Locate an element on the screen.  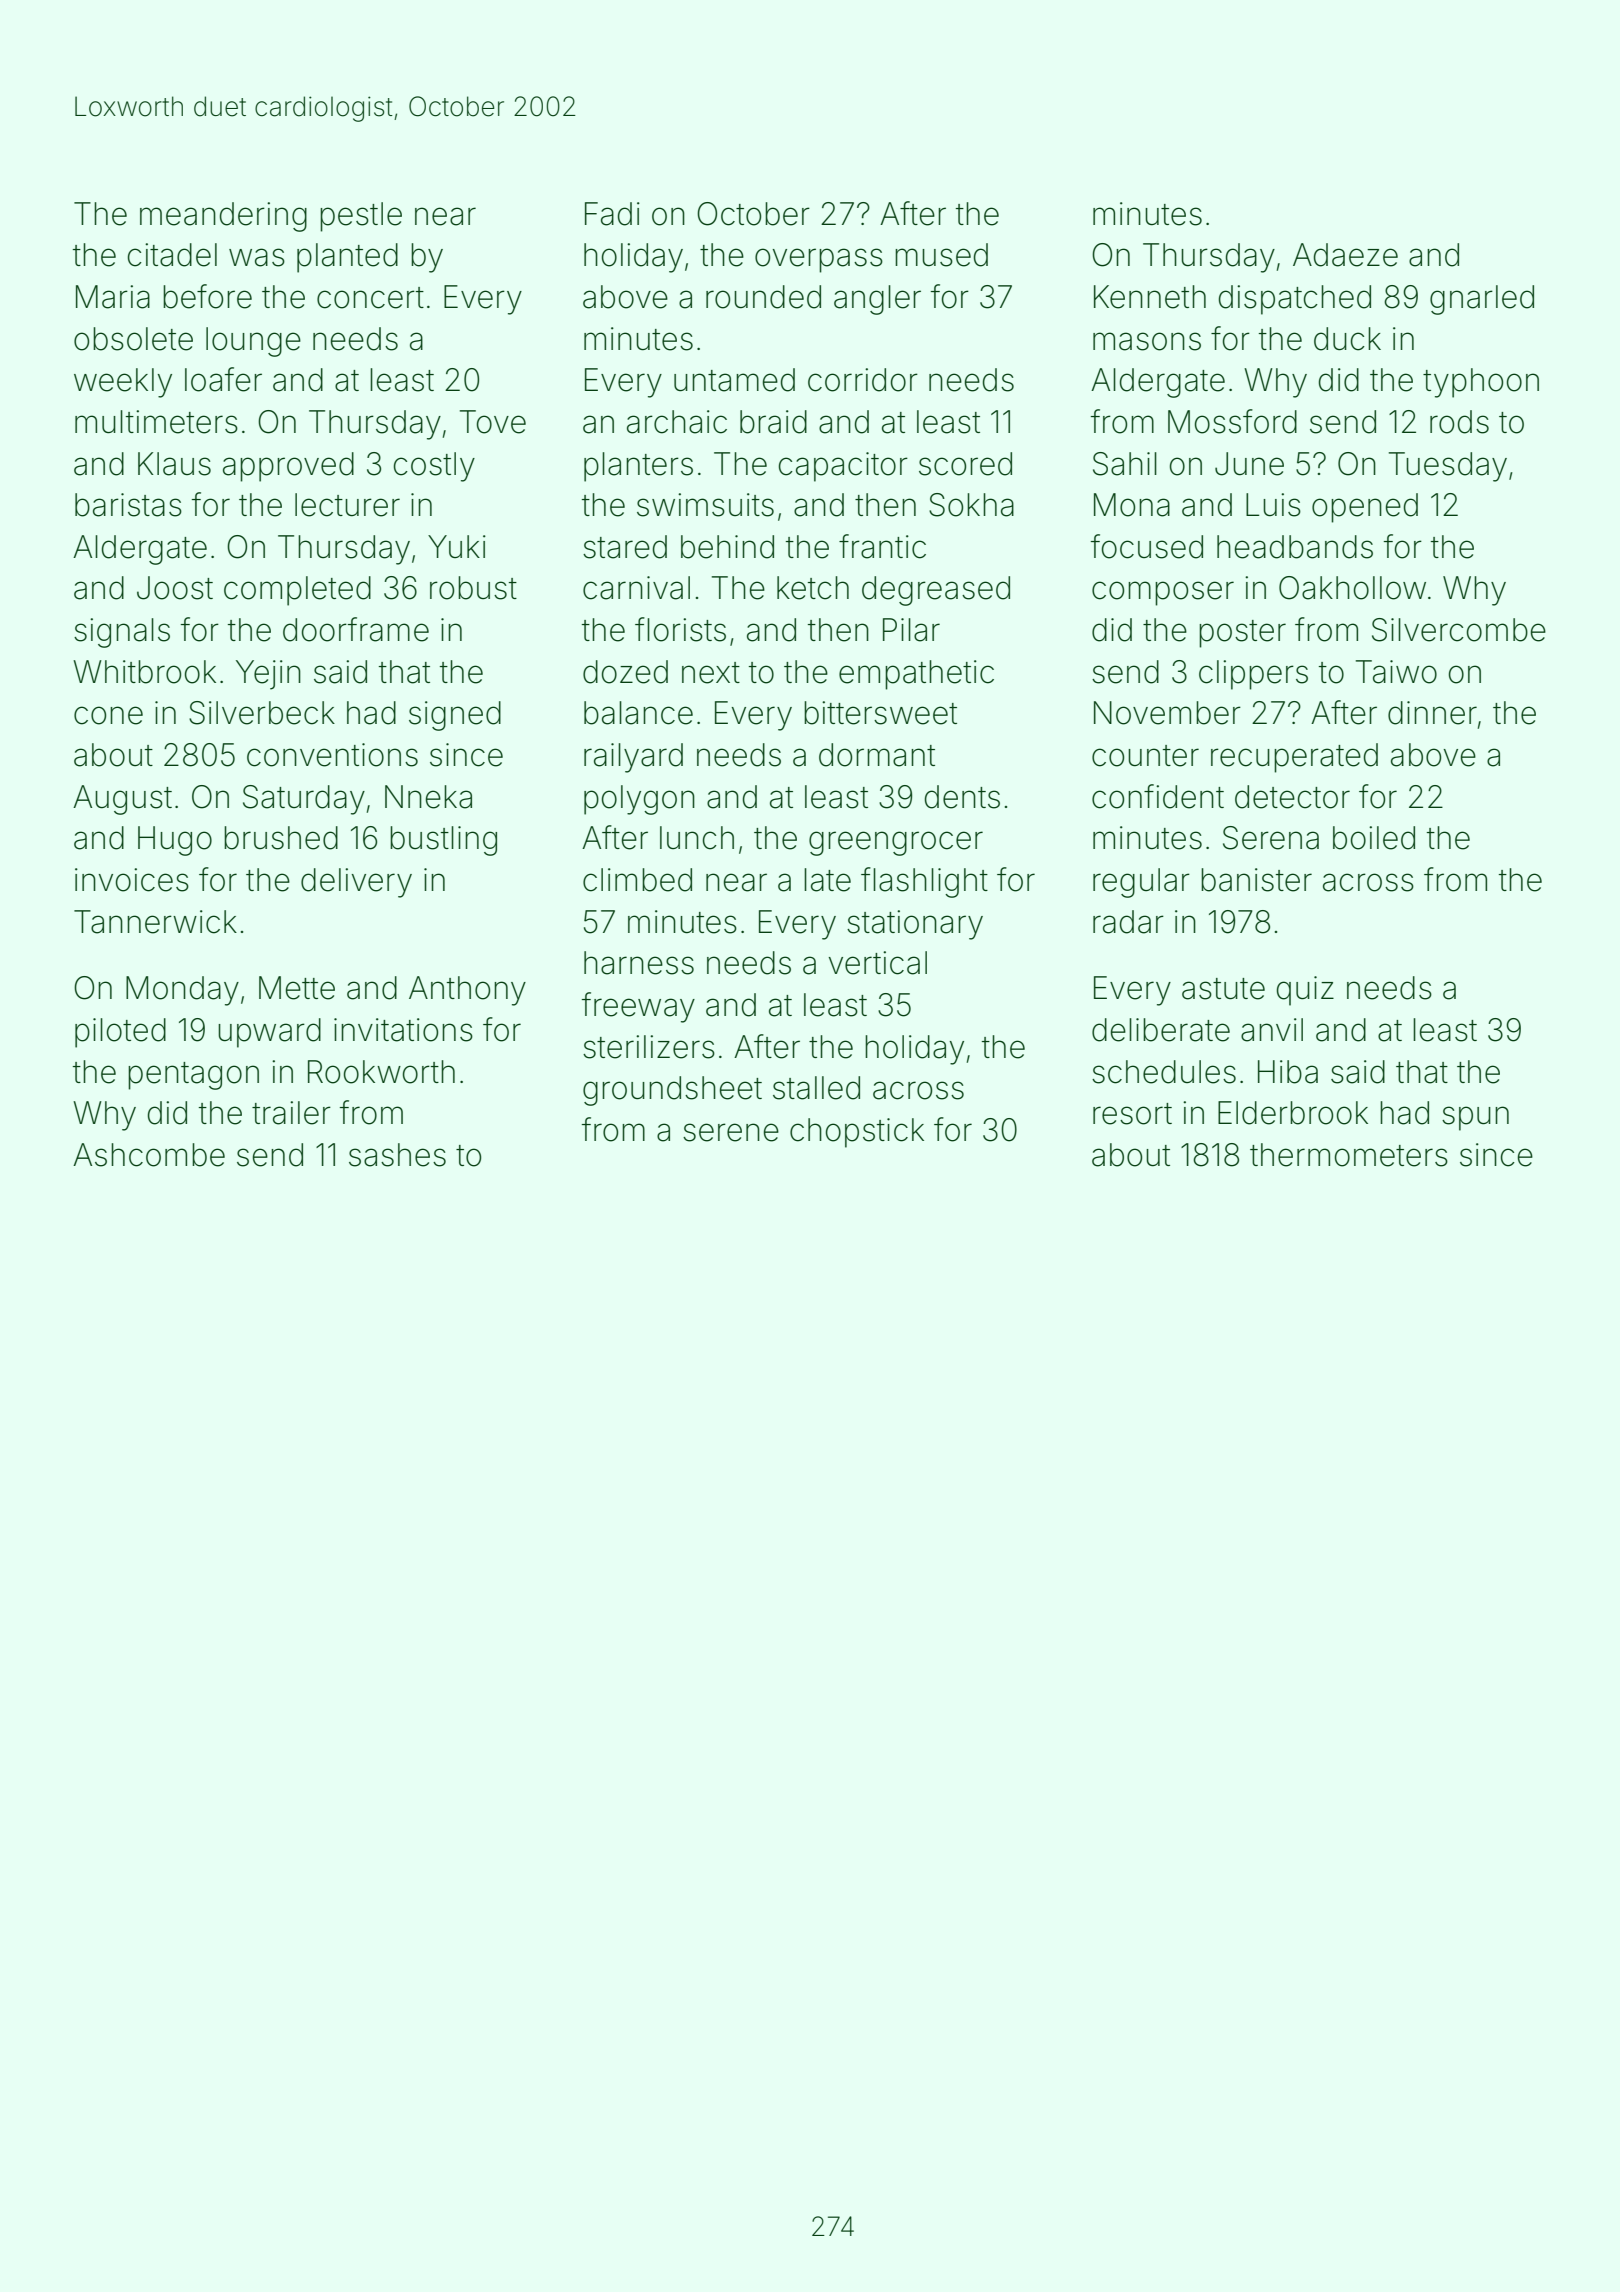
vertical is located at coordinates (878, 963).
